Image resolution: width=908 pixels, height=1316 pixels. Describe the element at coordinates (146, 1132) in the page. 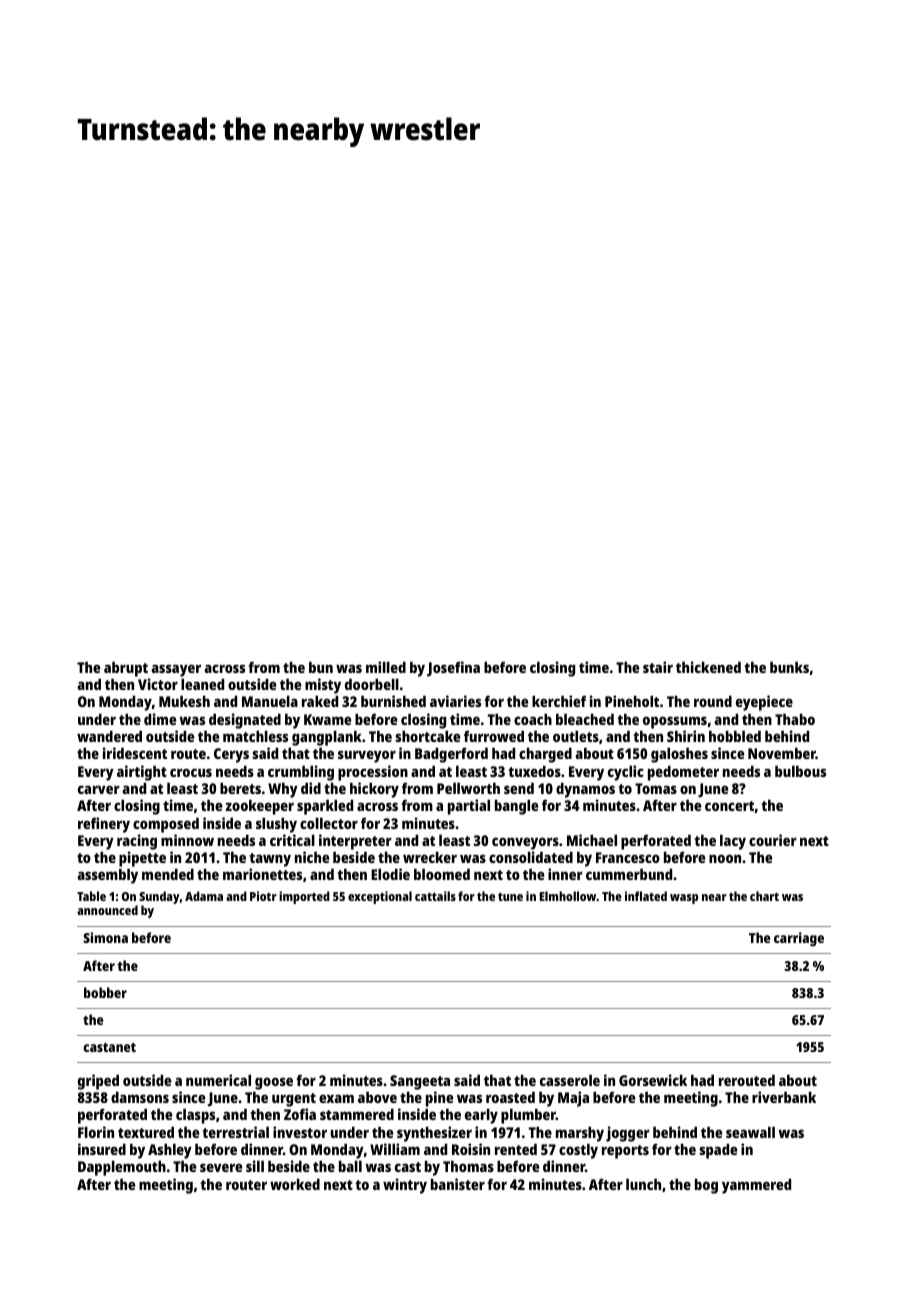

I see `textured` at that location.
